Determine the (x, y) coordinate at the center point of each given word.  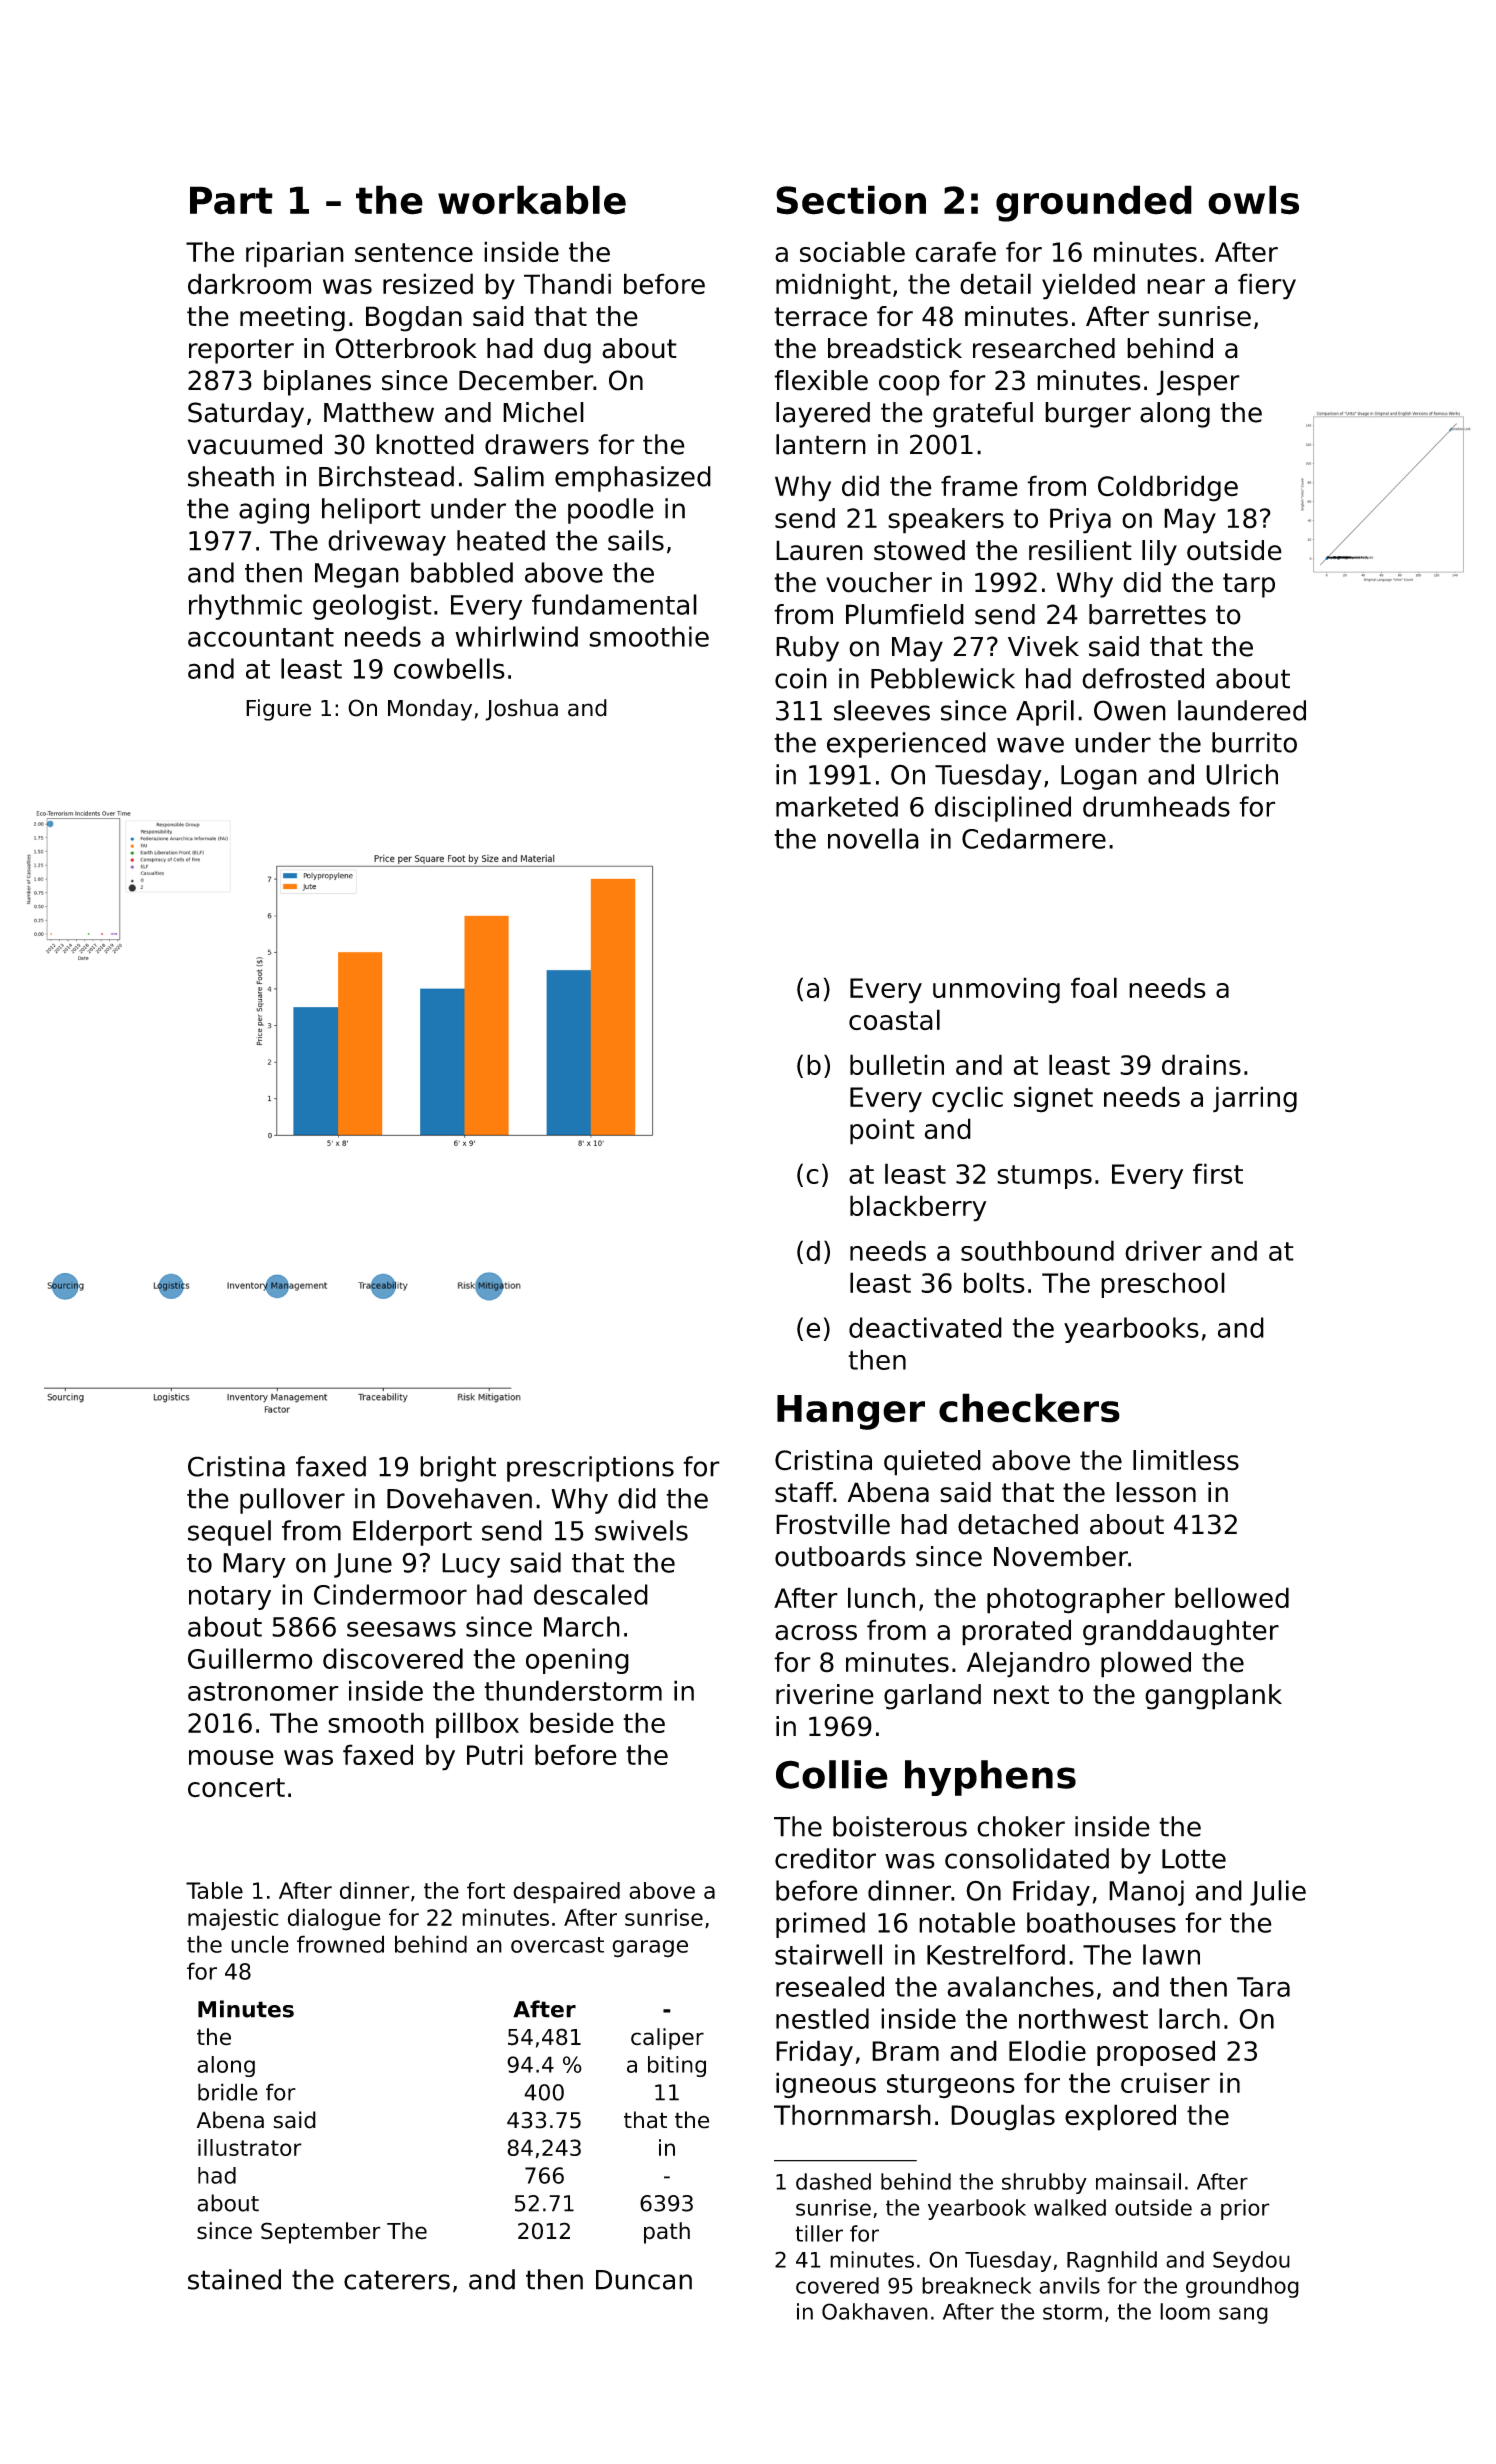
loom (1185, 2311)
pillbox (477, 1725)
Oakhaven (875, 2311)
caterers (397, 2280)
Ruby (807, 649)
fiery (1267, 286)
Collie (832, 1774)
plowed (1146, 1664)
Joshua (521, 710)
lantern (821, 444)
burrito (1254, 742)
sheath (231, 476)
